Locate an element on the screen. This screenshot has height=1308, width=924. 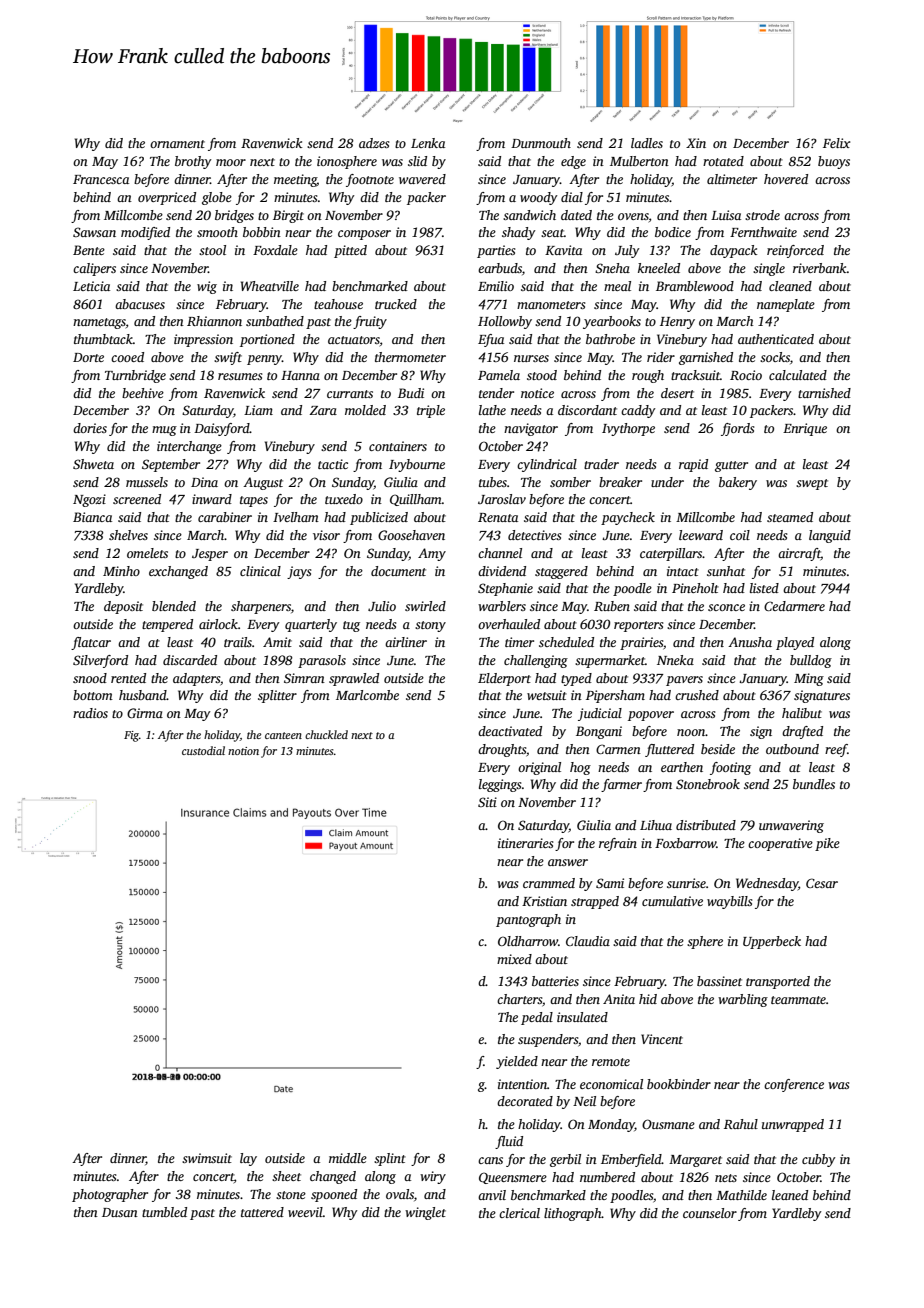
original is located at coordinates (539, 768).
